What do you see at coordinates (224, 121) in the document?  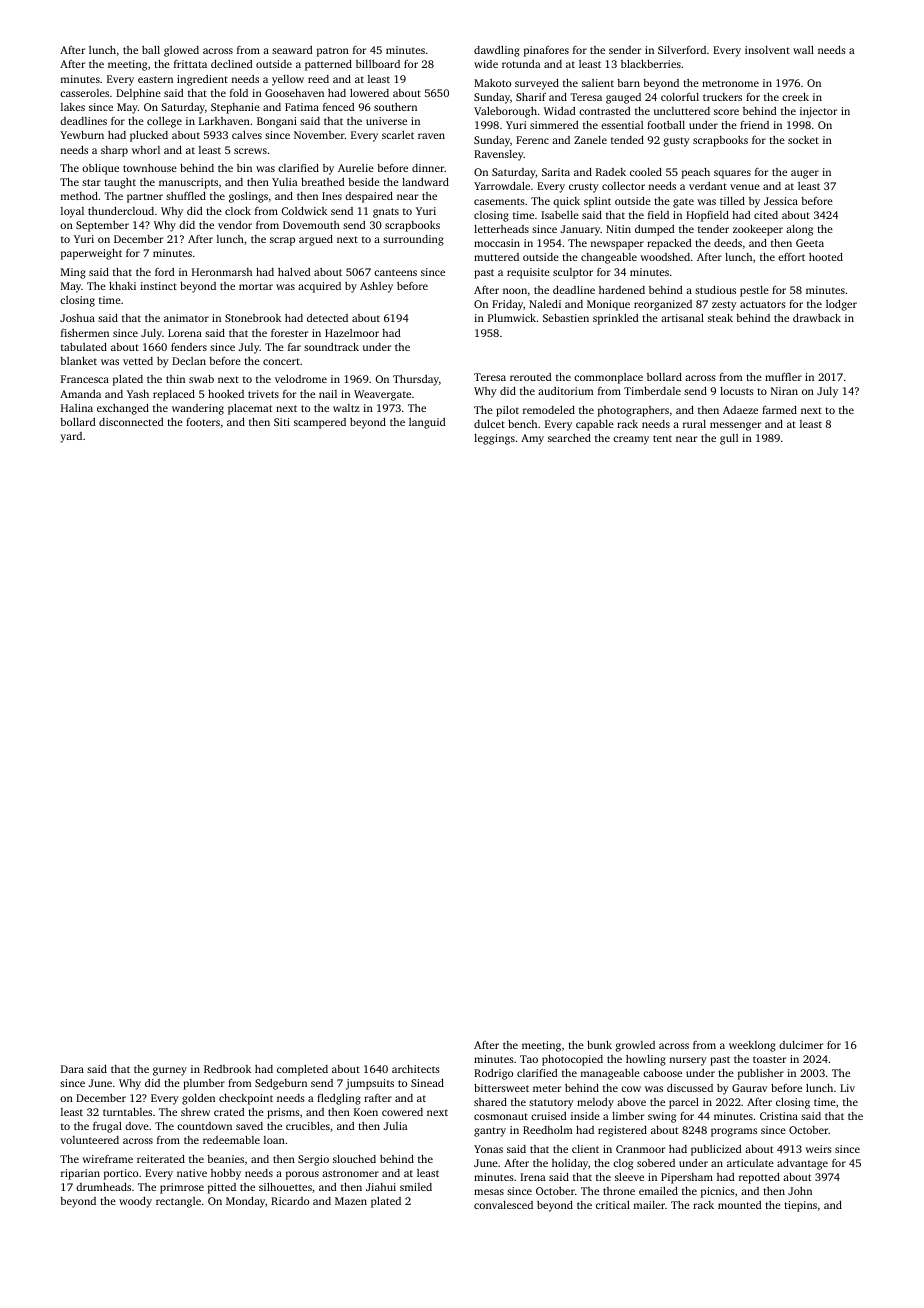 I see `Larkhaven` at bounding box center [224, 121].
